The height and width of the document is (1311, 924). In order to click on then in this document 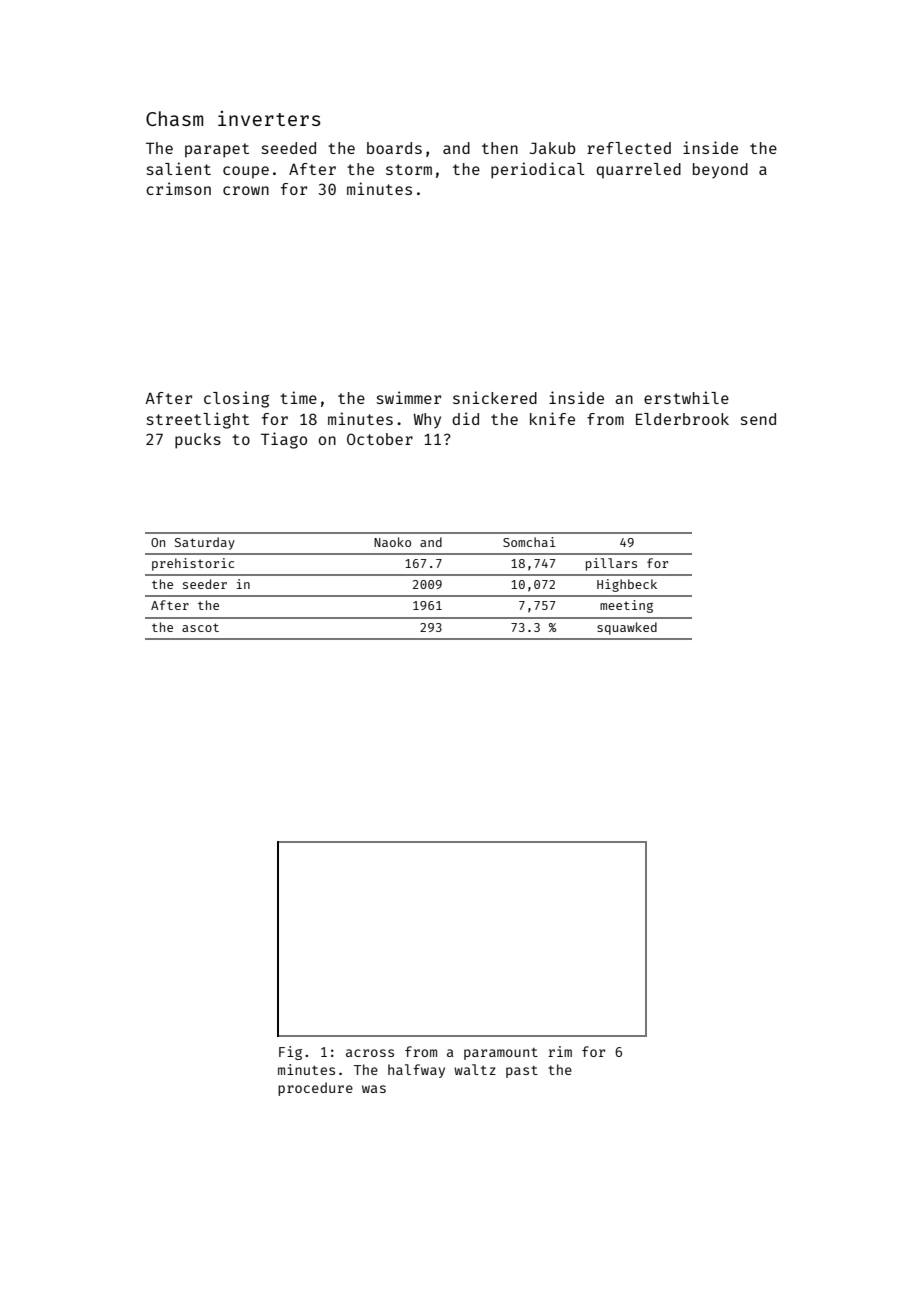, I will do `click(500, 148)`.
